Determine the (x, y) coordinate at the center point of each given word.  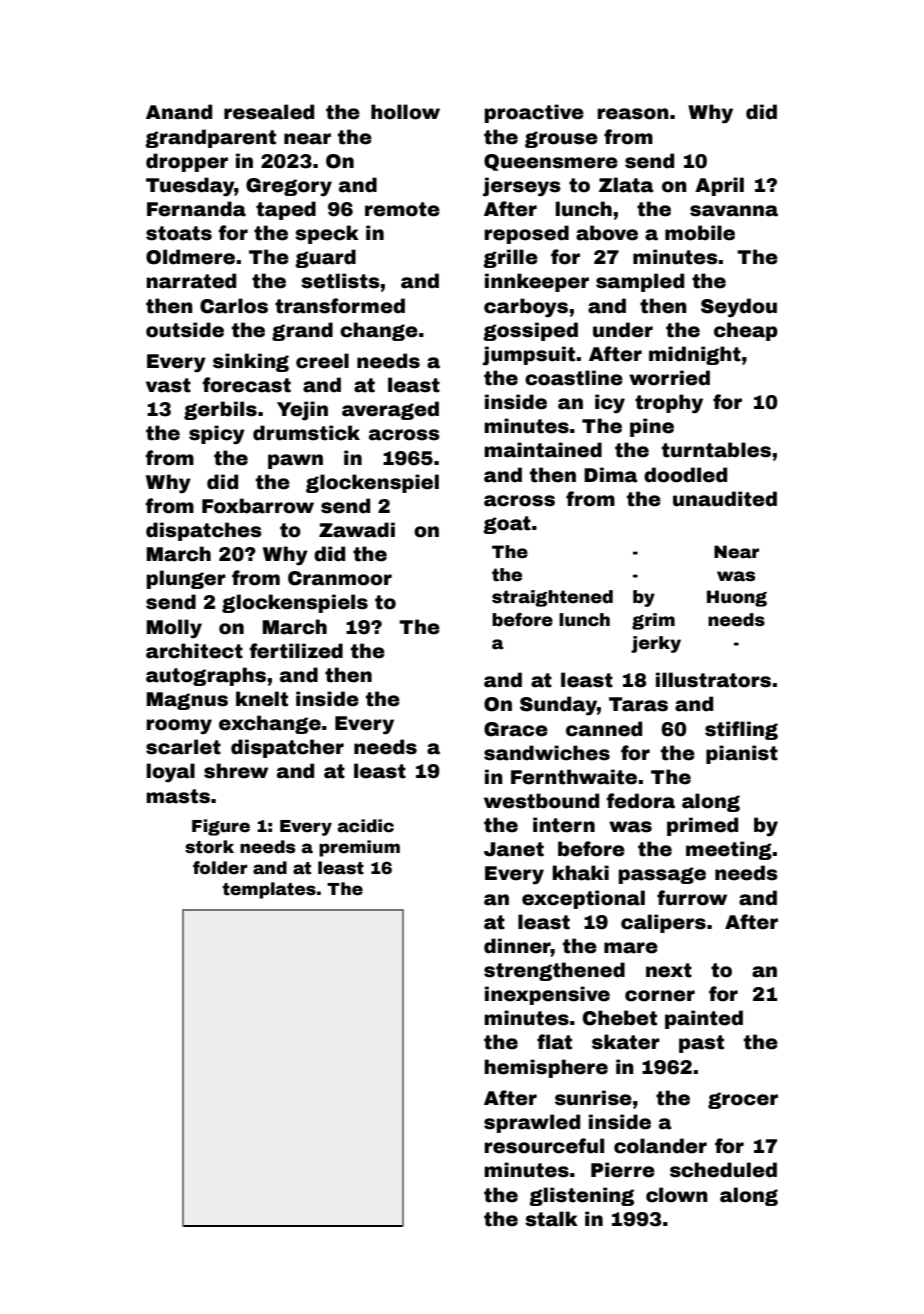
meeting (729, 850)
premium (359, 848)
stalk (551, 1219)
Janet (514, 849)
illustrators (713, 680)
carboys (526, 308)
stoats (179, 233)
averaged (390, 410)
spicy (217, 435)
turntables (716, 450)
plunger (186, 579)
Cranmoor (340, 578)
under (623, 330)
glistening (581, 1196)
